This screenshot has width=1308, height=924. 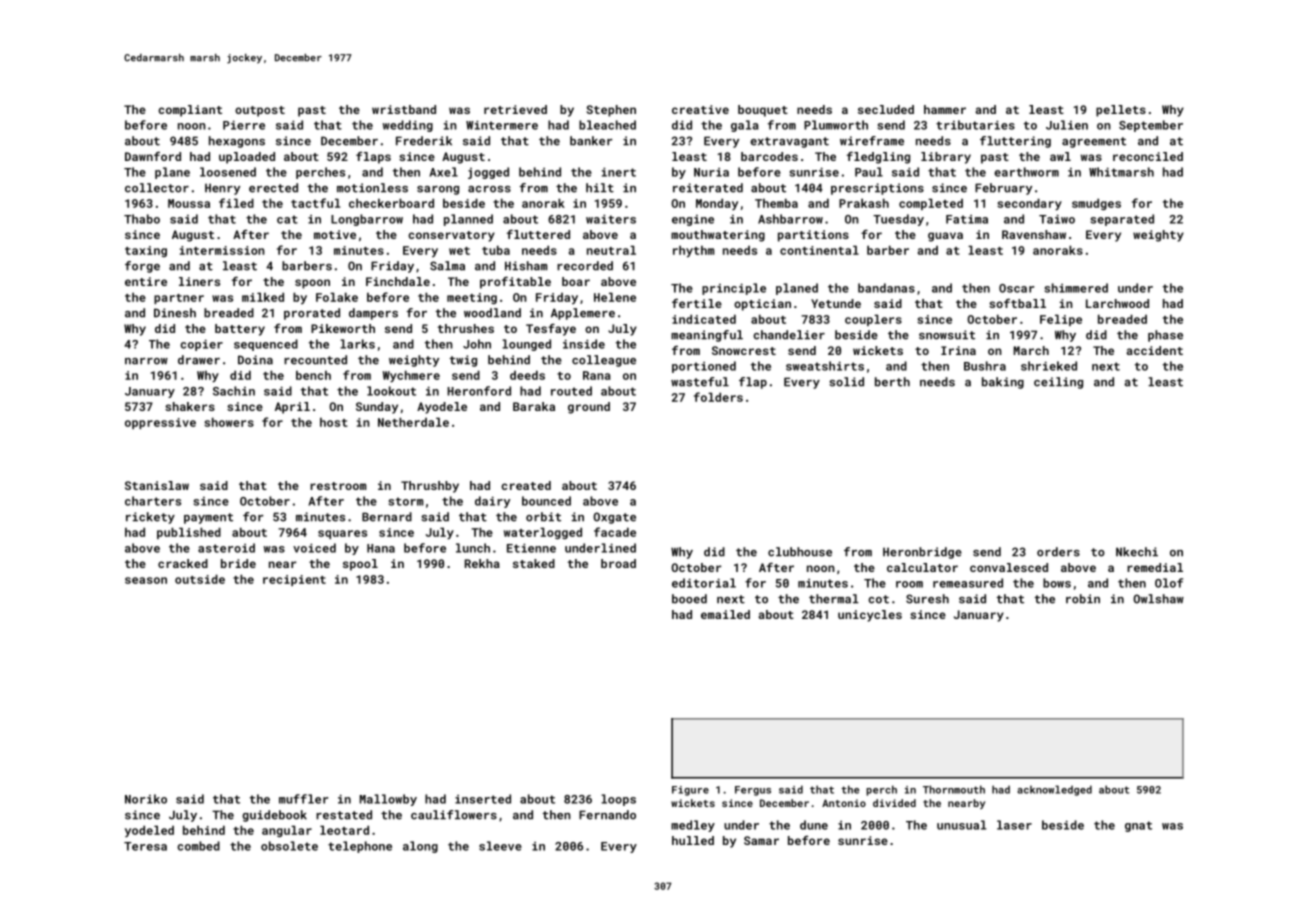 What do you see at coordinates (690, 791) in the screenshot?
I see `Figure` at bounding box center [690, 791].
